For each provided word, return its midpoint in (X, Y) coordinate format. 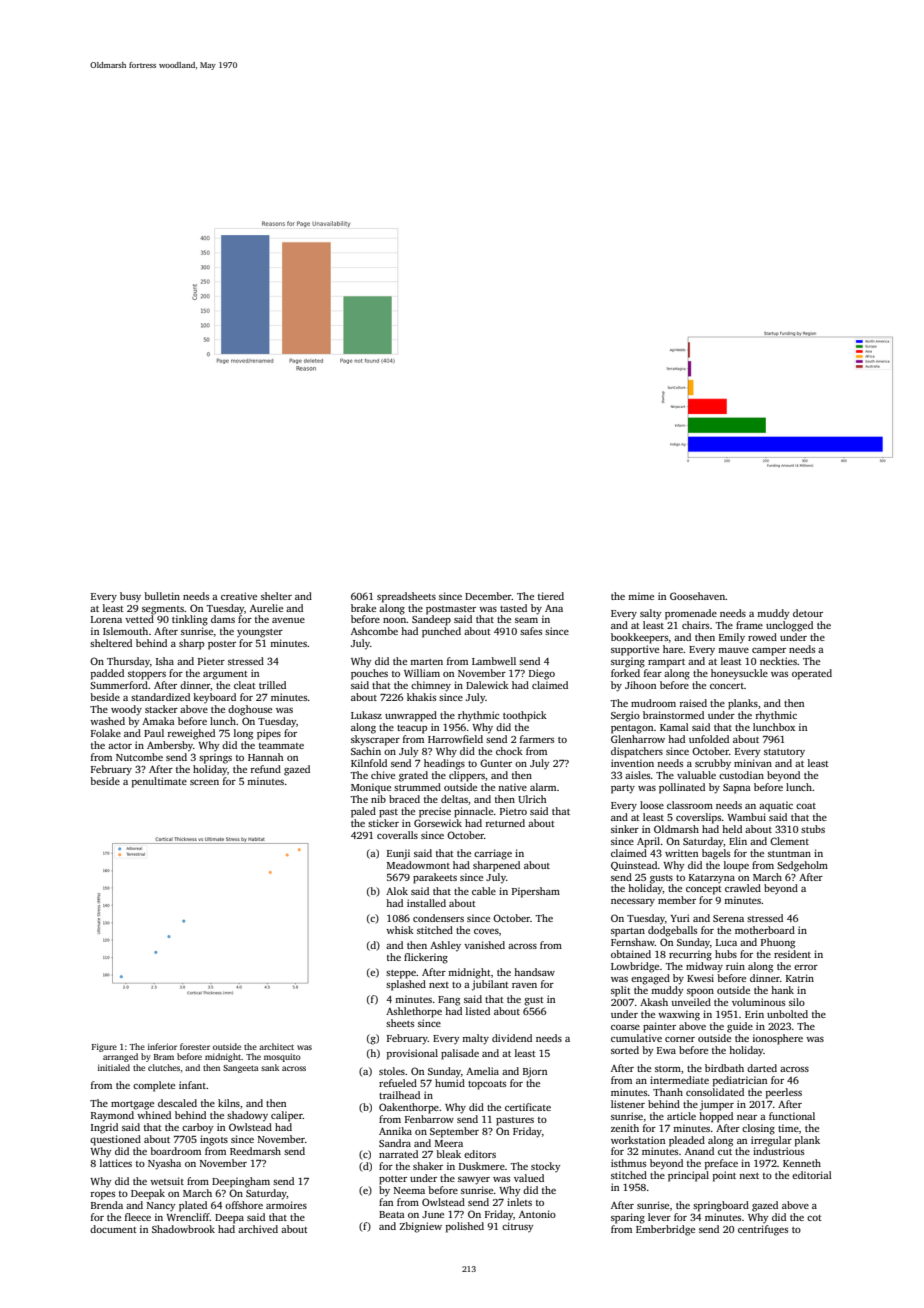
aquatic (776, 806)
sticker (383, 823)
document (113, 1229)
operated (812, 674)
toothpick (525, 716)
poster (222, 645)
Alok (397, 891)
